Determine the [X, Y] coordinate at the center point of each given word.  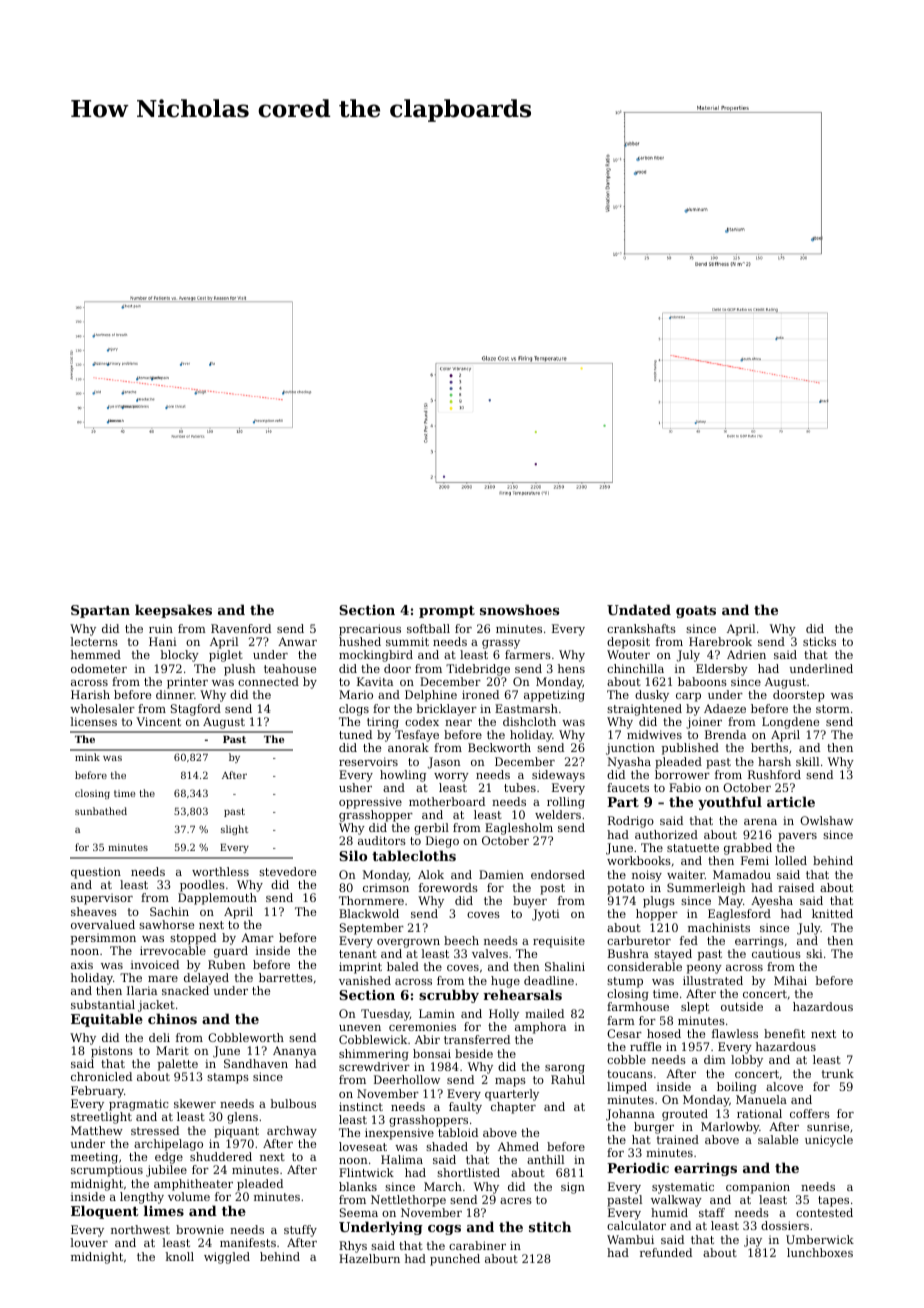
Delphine [431, 696]
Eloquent [105, 1212]
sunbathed [101, 811]
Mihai [790, 980]
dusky [652, 696]
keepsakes [173, 611]
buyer [530, 902]
